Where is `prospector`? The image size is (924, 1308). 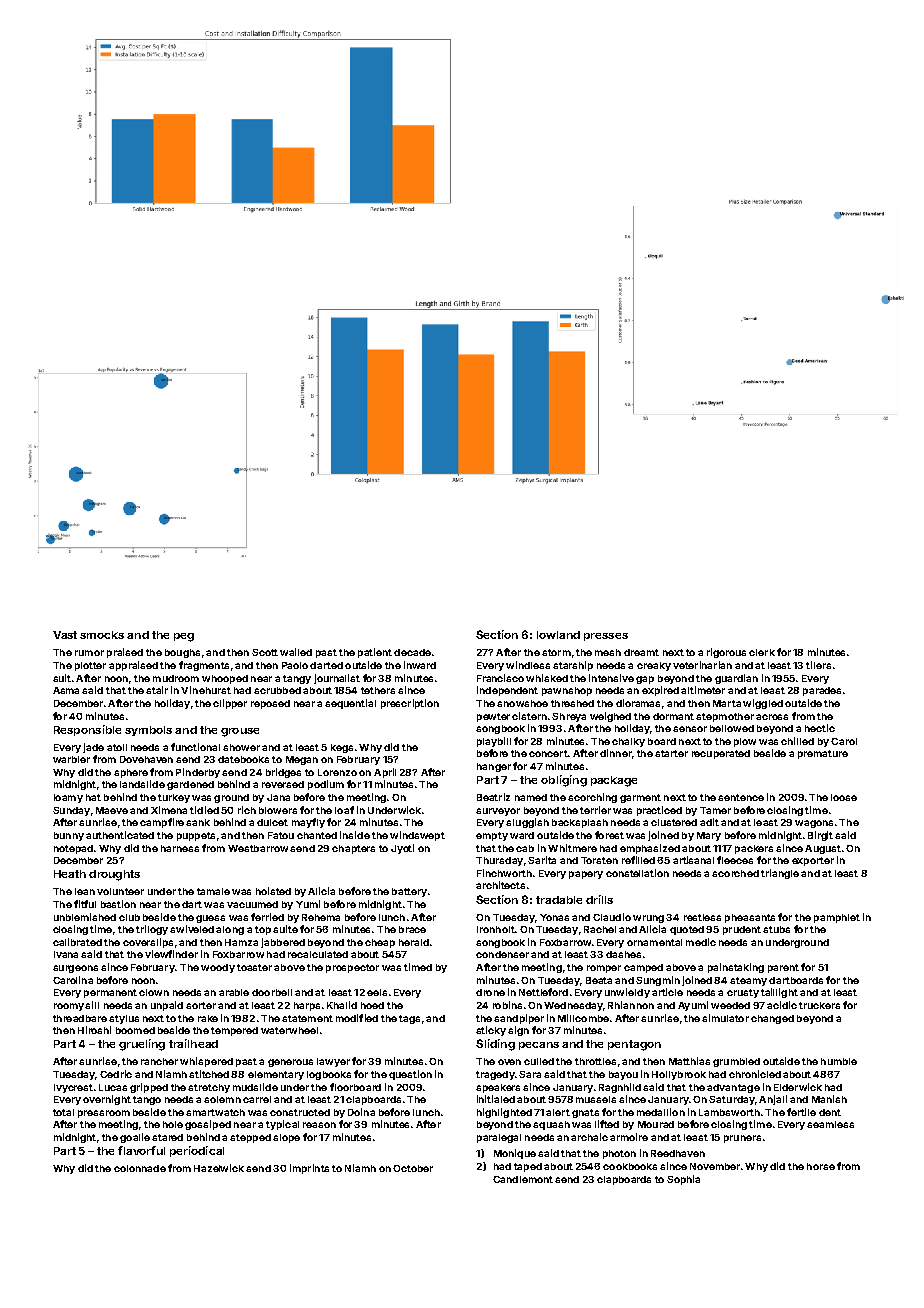
prospector is located at coordinates (352, 968).
